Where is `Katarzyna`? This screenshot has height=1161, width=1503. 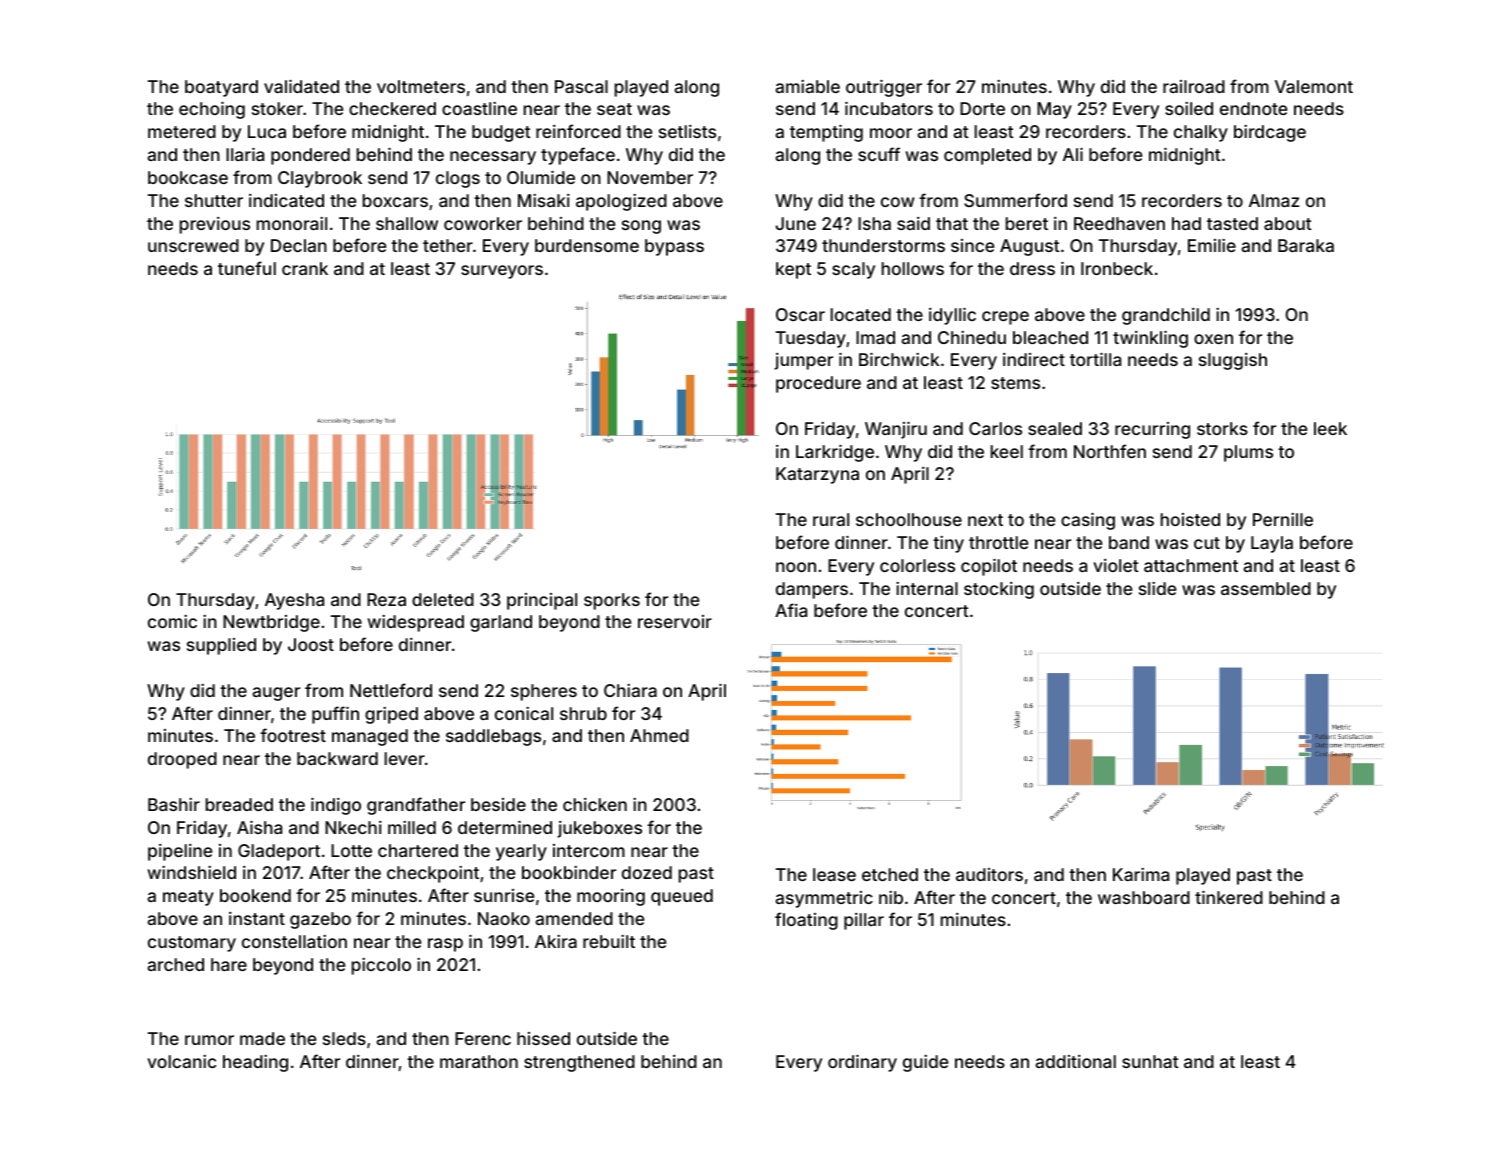 Katarzyna is located at coordinates (817, 475).
